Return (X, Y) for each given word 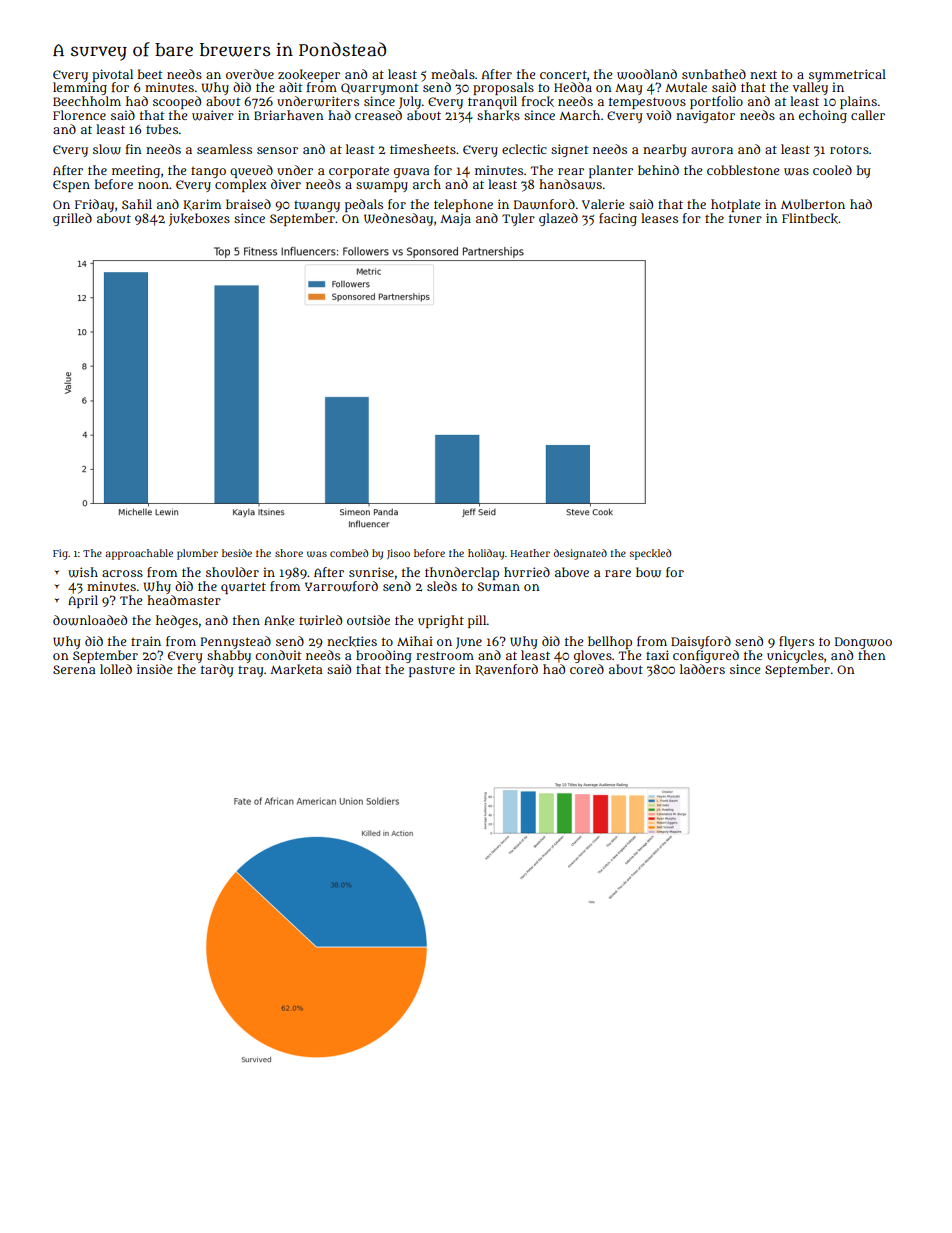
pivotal (112, 75)
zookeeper (309, 75)
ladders (702, 669)
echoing (823, 116)
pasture (432, 671)
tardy (217, 670)
